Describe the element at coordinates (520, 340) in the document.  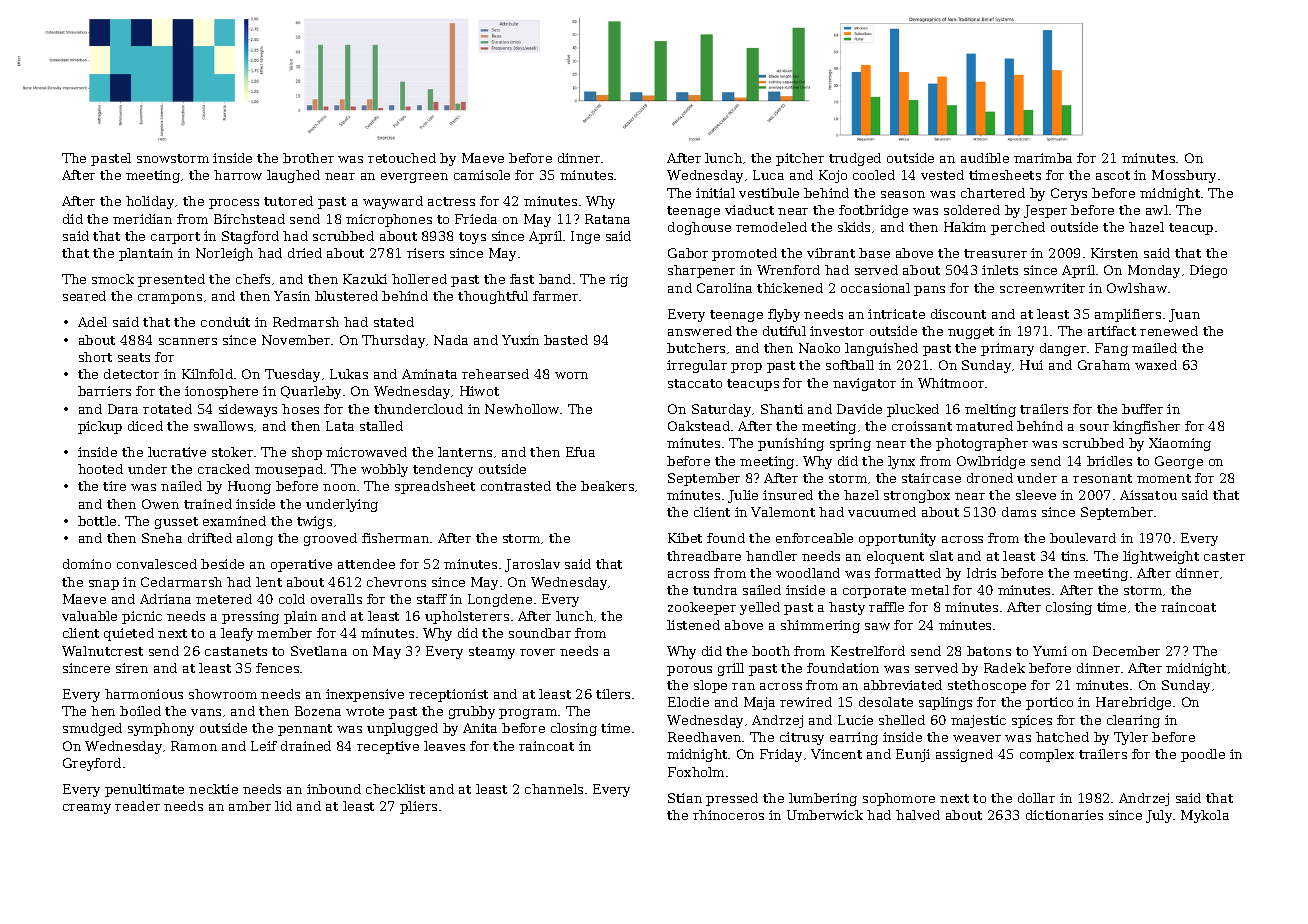
I see `Yuxin` at that location.
